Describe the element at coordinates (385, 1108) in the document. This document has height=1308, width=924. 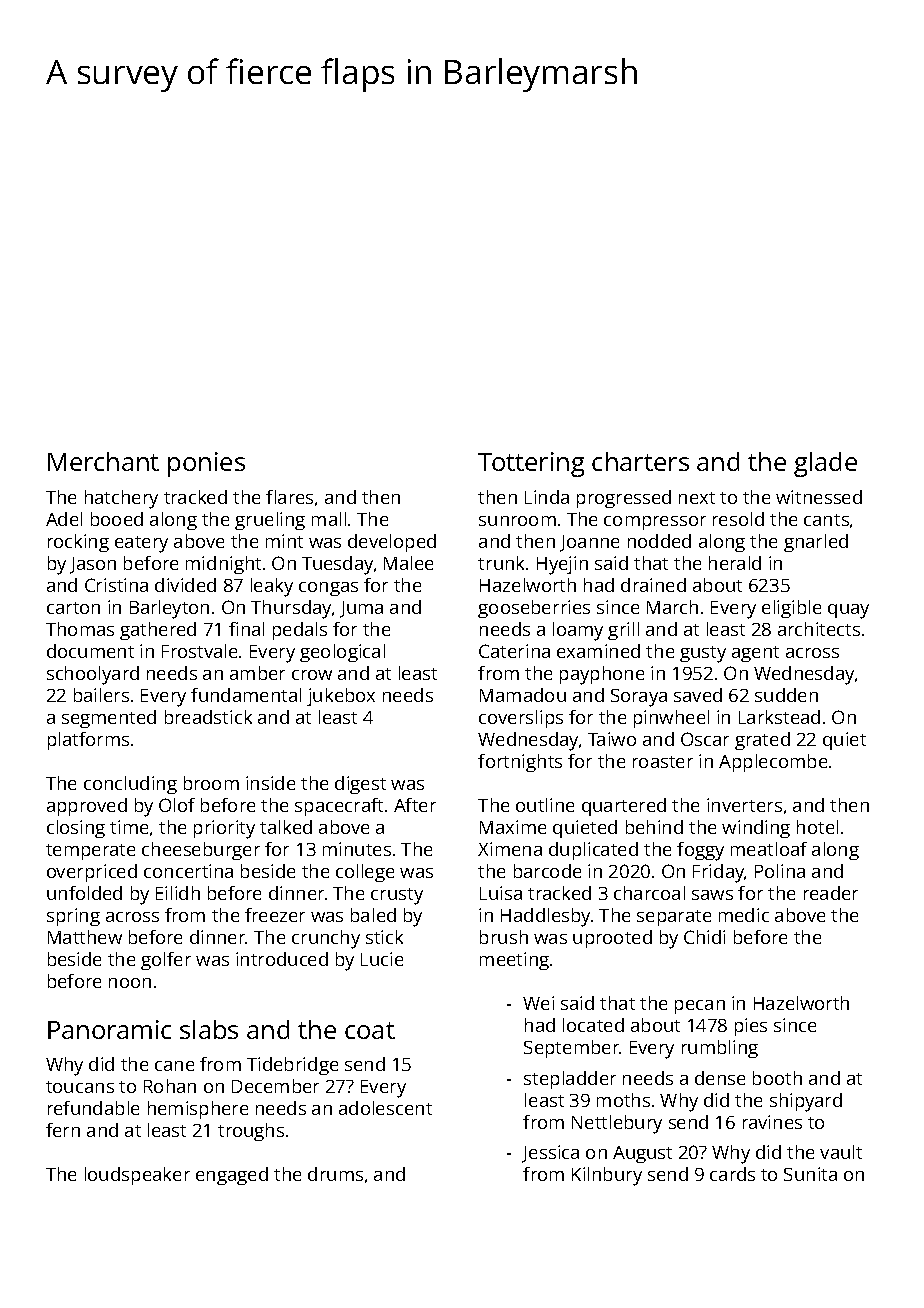
I see `adolescent` at that location.
